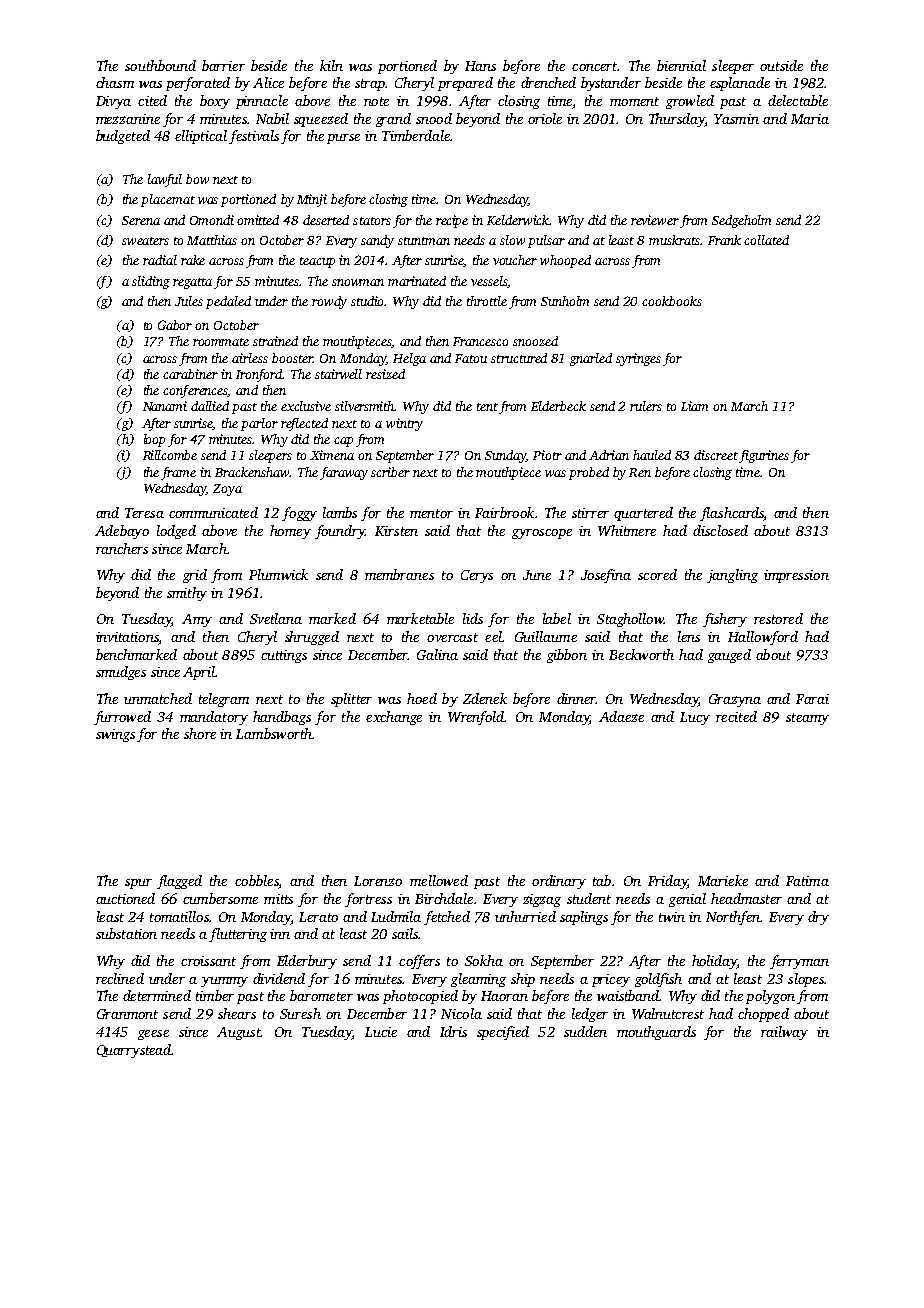 Image resolution: width=924 pixels, height=1308 pixels. What do you see at coordinates (611, 980) in the page?
I see `pricey` at bounding box center [611, 980].
